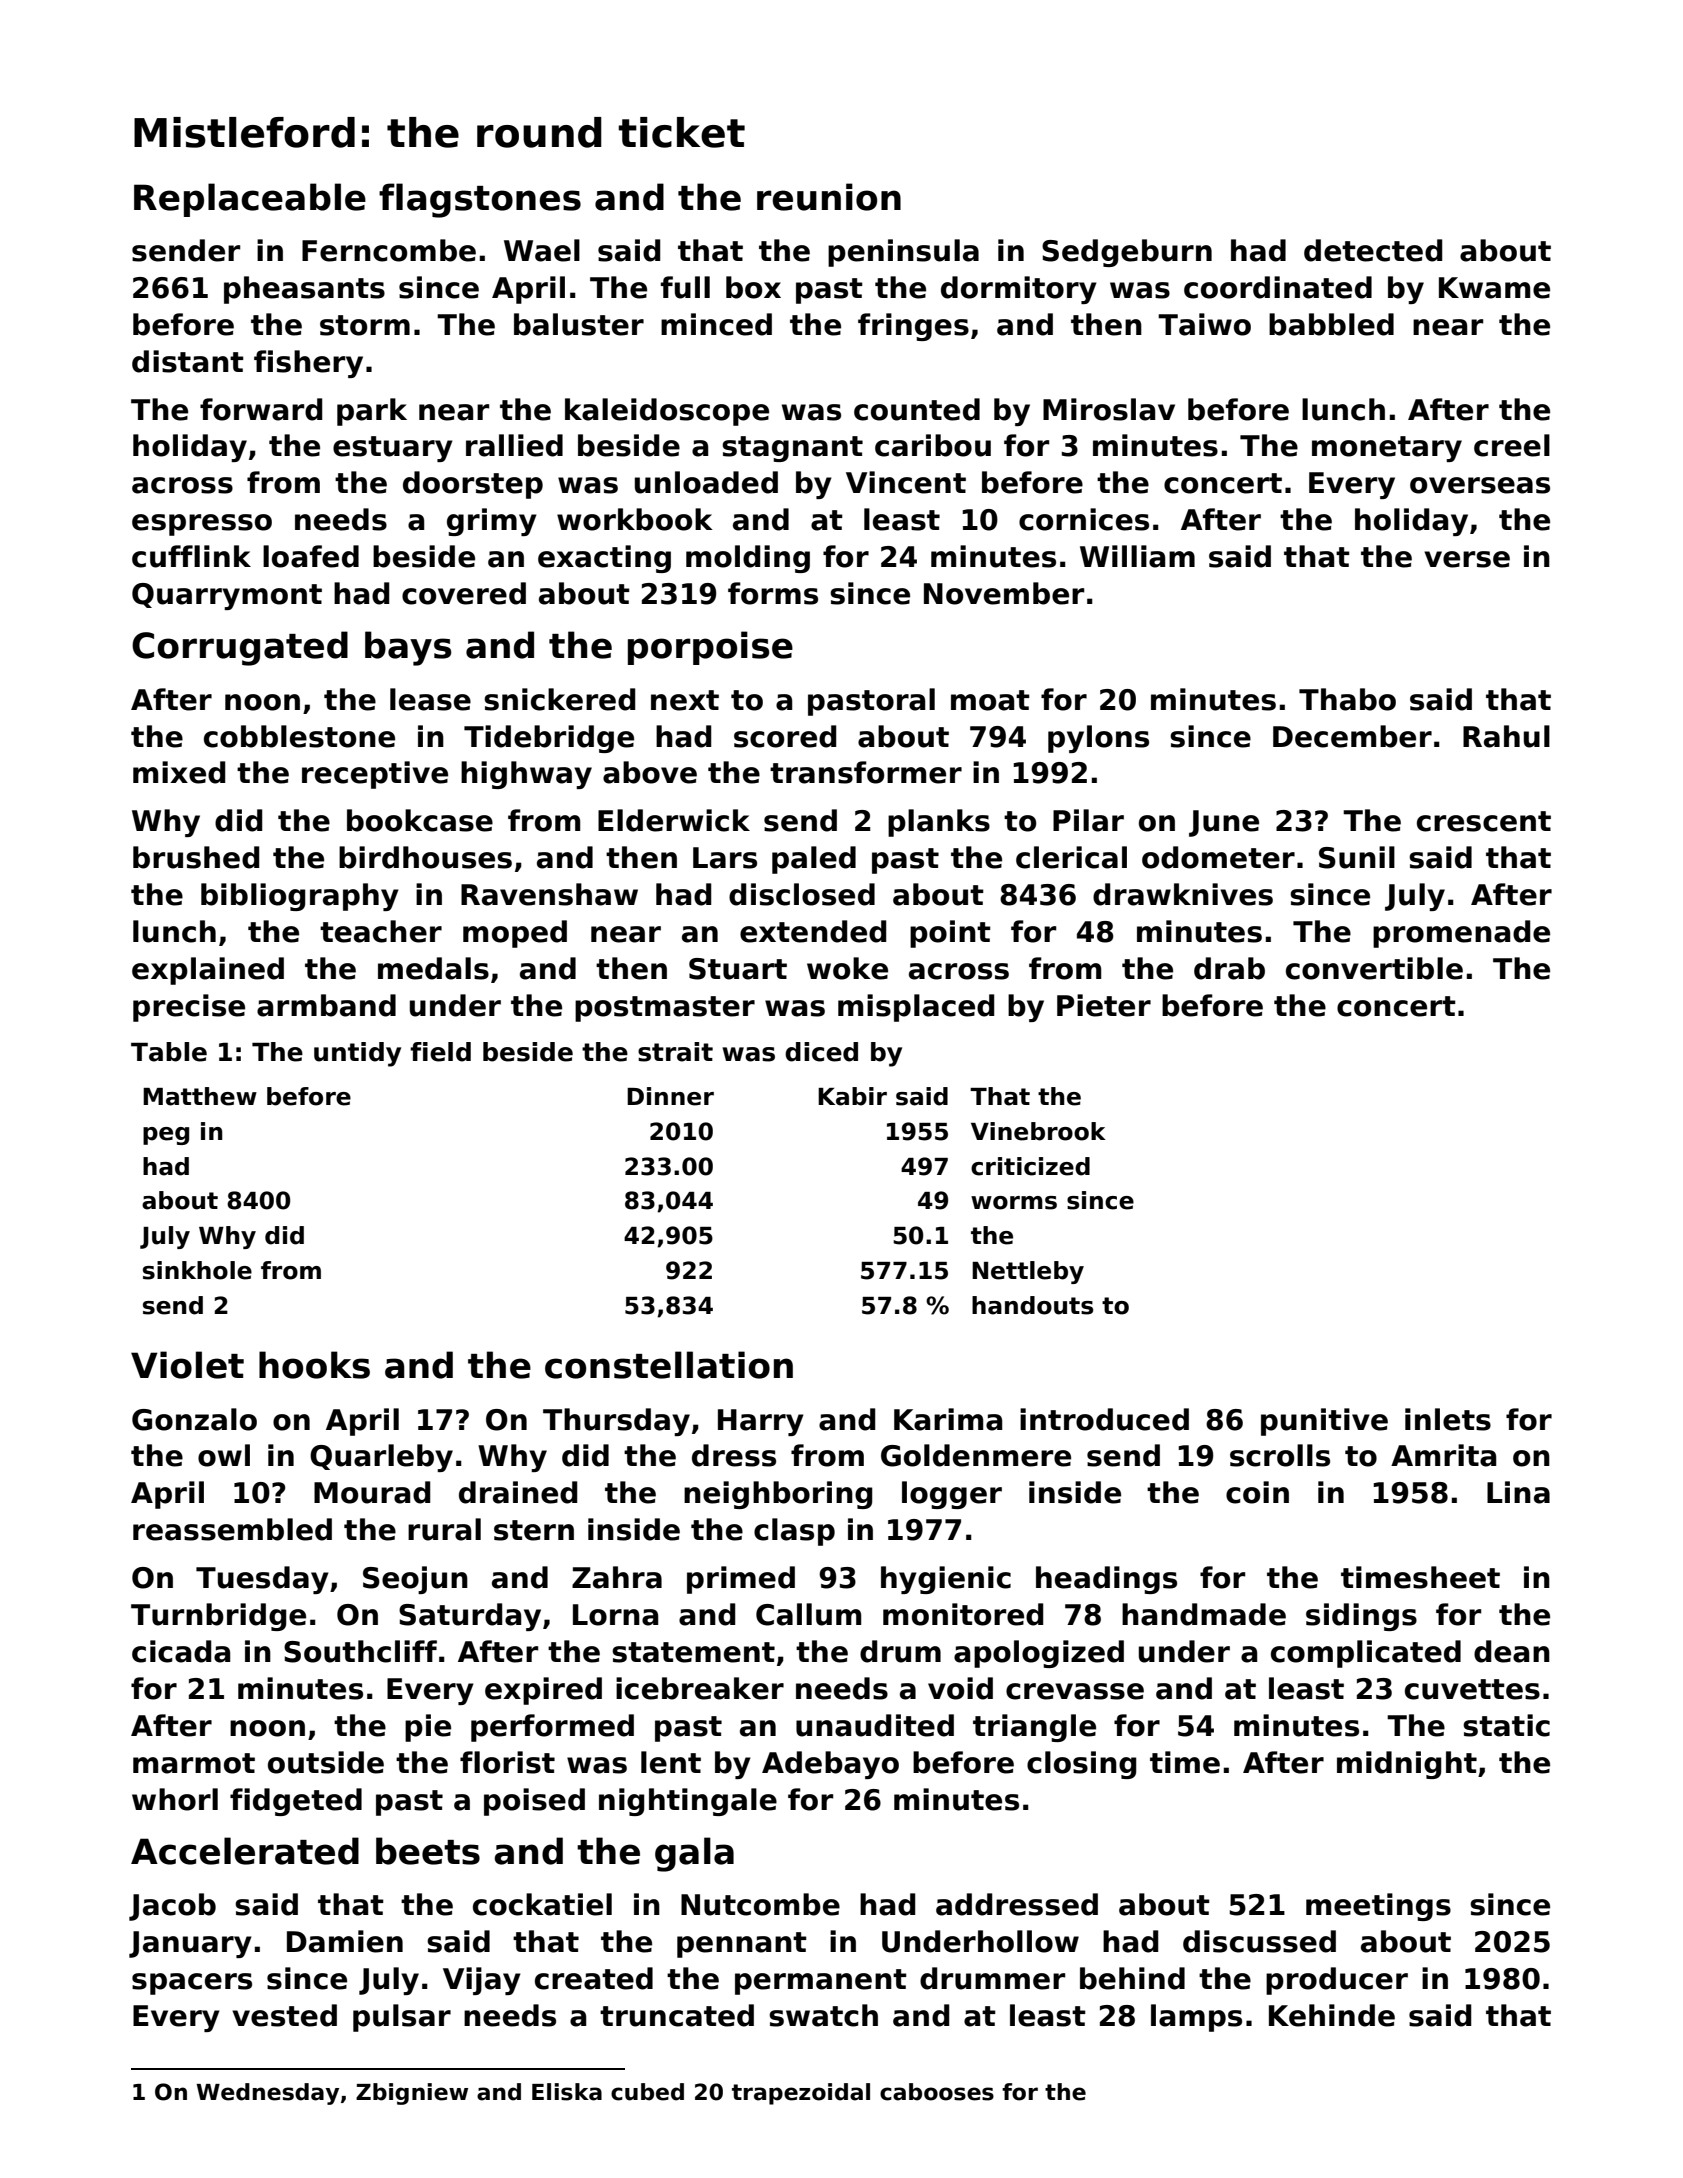 The image size is (1683, 2178). Describe the element at coordinates (1484, 821) in the image. I see `crescent` at that location.
